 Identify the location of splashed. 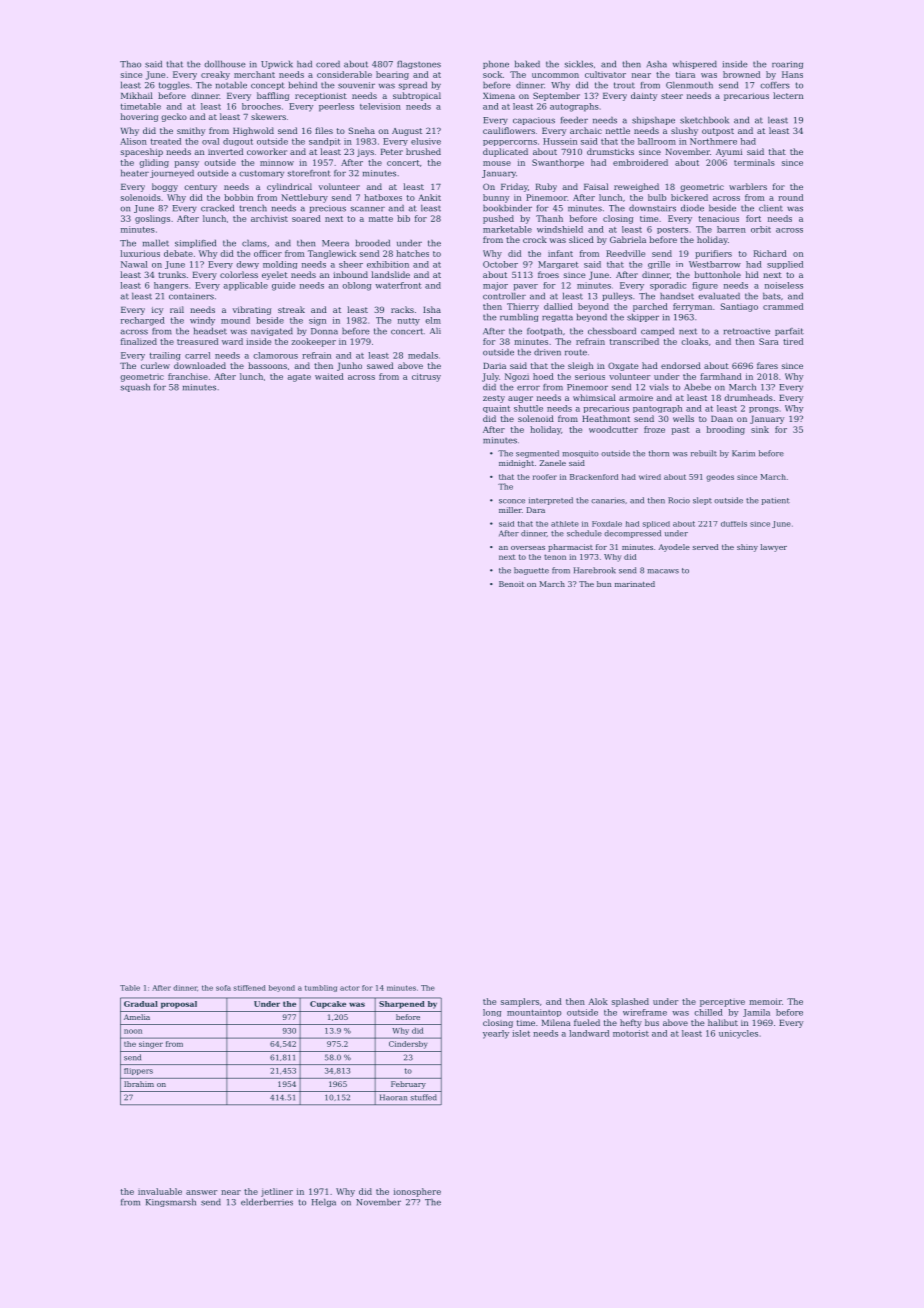
(630, 1002).
